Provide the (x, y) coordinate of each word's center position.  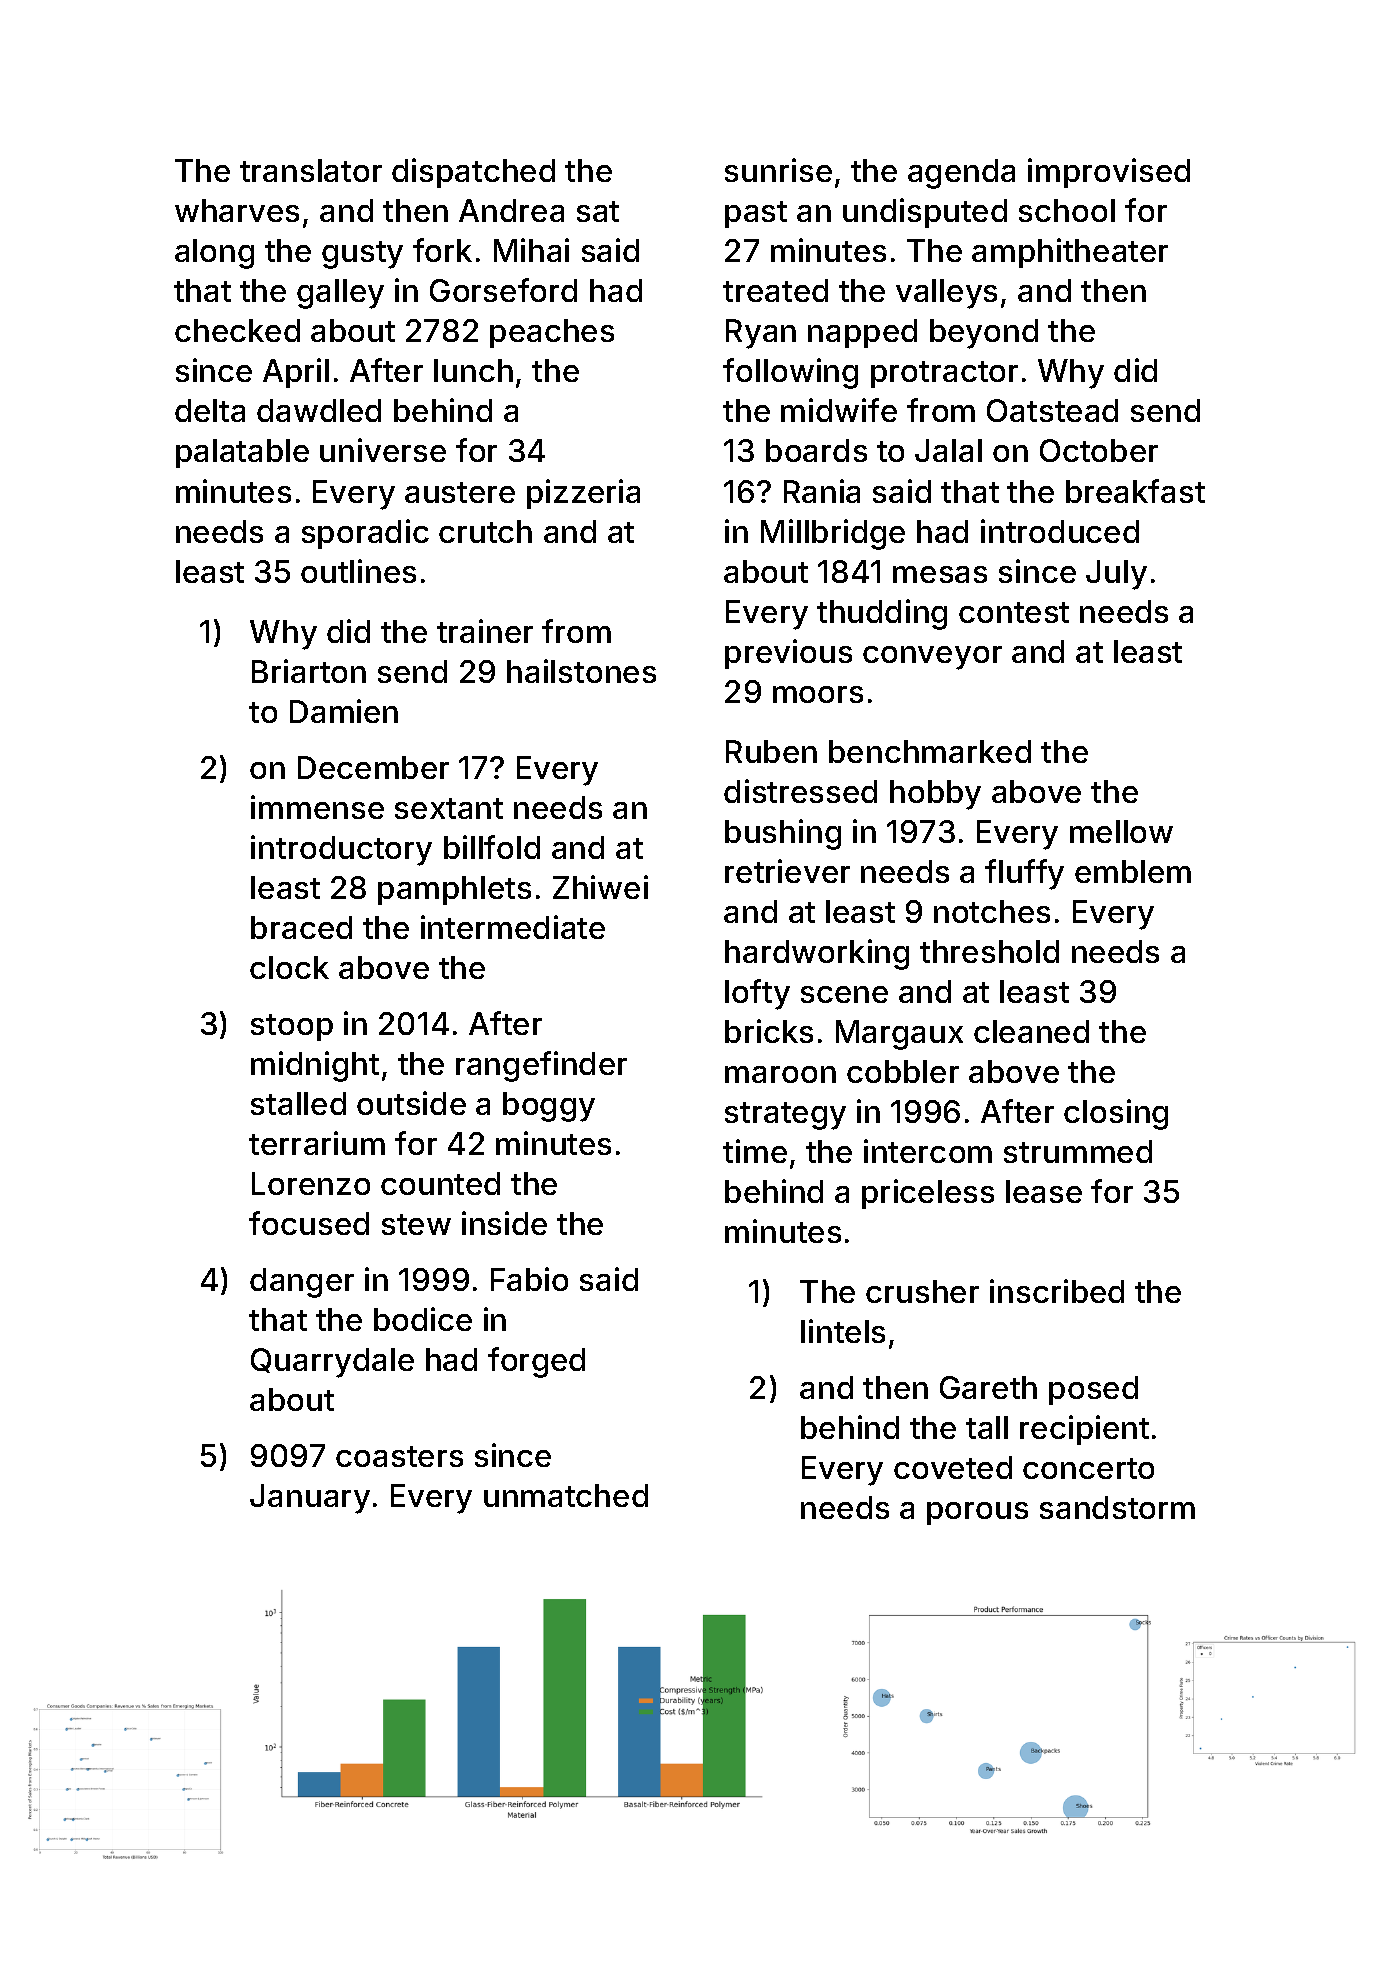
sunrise (778, 170)
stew (416, 1224)
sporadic (365, 534)
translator (311, 170)
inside (504, 1223)
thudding (882, 614)
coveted (953, 1467)
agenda (961, 174)
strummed (1078, 1151)
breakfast (1135, 491)
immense (317, 807)
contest (1014, 612)
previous (788, 654)
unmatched (566, 1495)
